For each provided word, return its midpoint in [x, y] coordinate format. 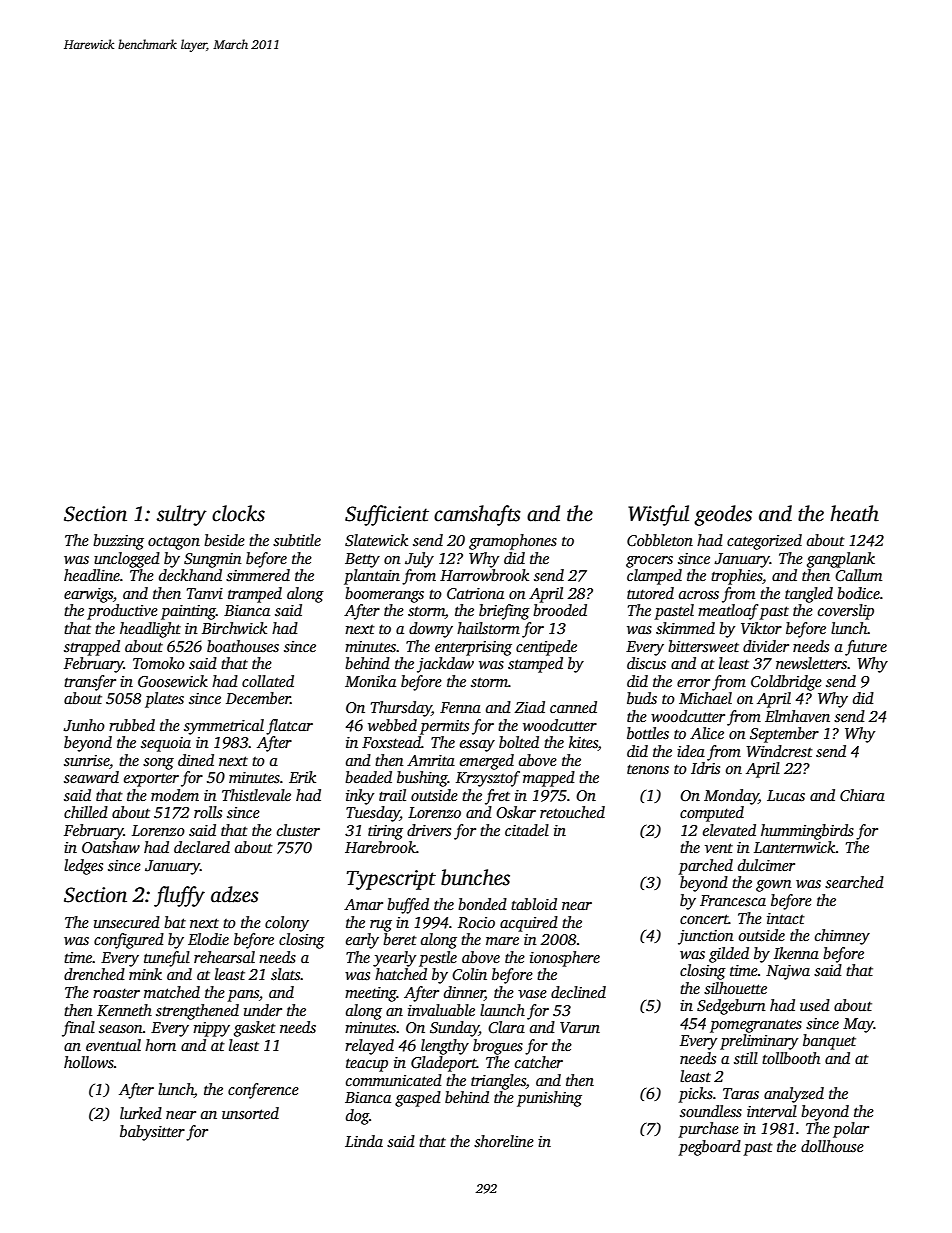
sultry [182, 515]
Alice [707, 733]
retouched [572, 812]
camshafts [477, 515]
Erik [302, 777]
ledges [83, 867]
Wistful [658, 515]
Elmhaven [797, 716]
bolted [519, 742]
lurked [141, 1113]
